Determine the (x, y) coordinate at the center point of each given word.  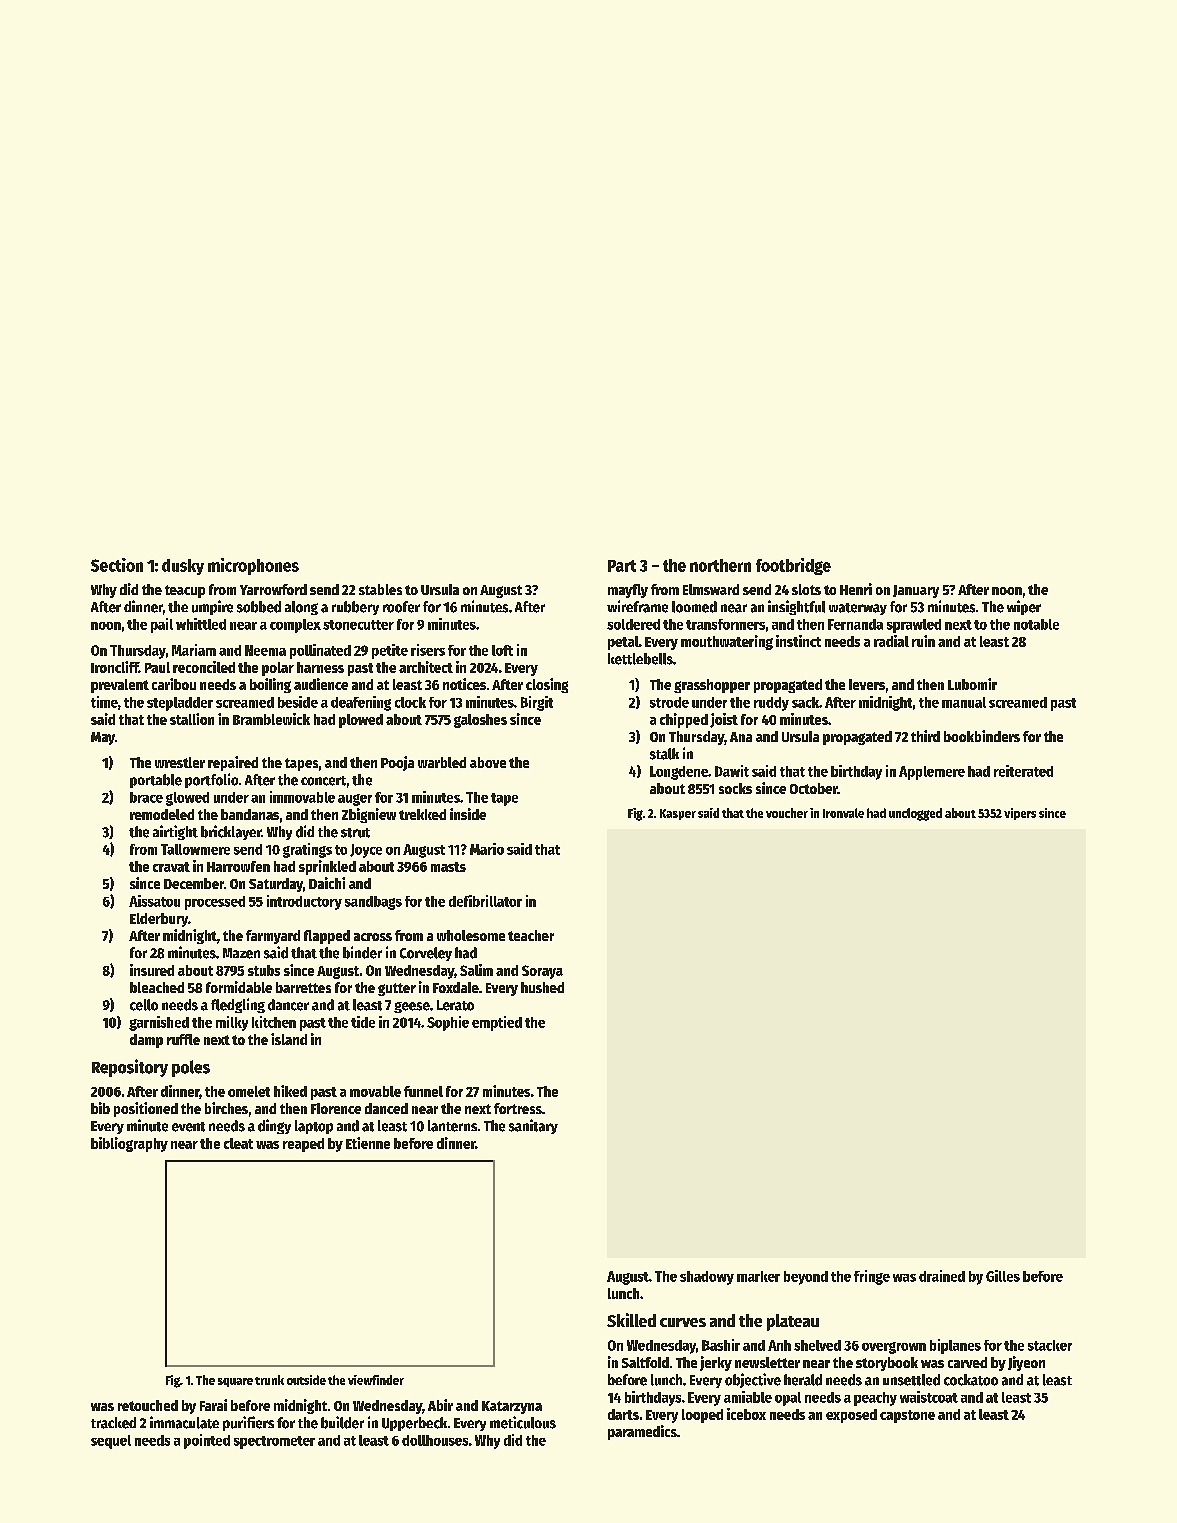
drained (942, 1276)
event (188, 1127)
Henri (856, 589)
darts (623, 1414)
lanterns (452, 1126)
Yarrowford (273, 589)
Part (622, 566)
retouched (148, 1405)
